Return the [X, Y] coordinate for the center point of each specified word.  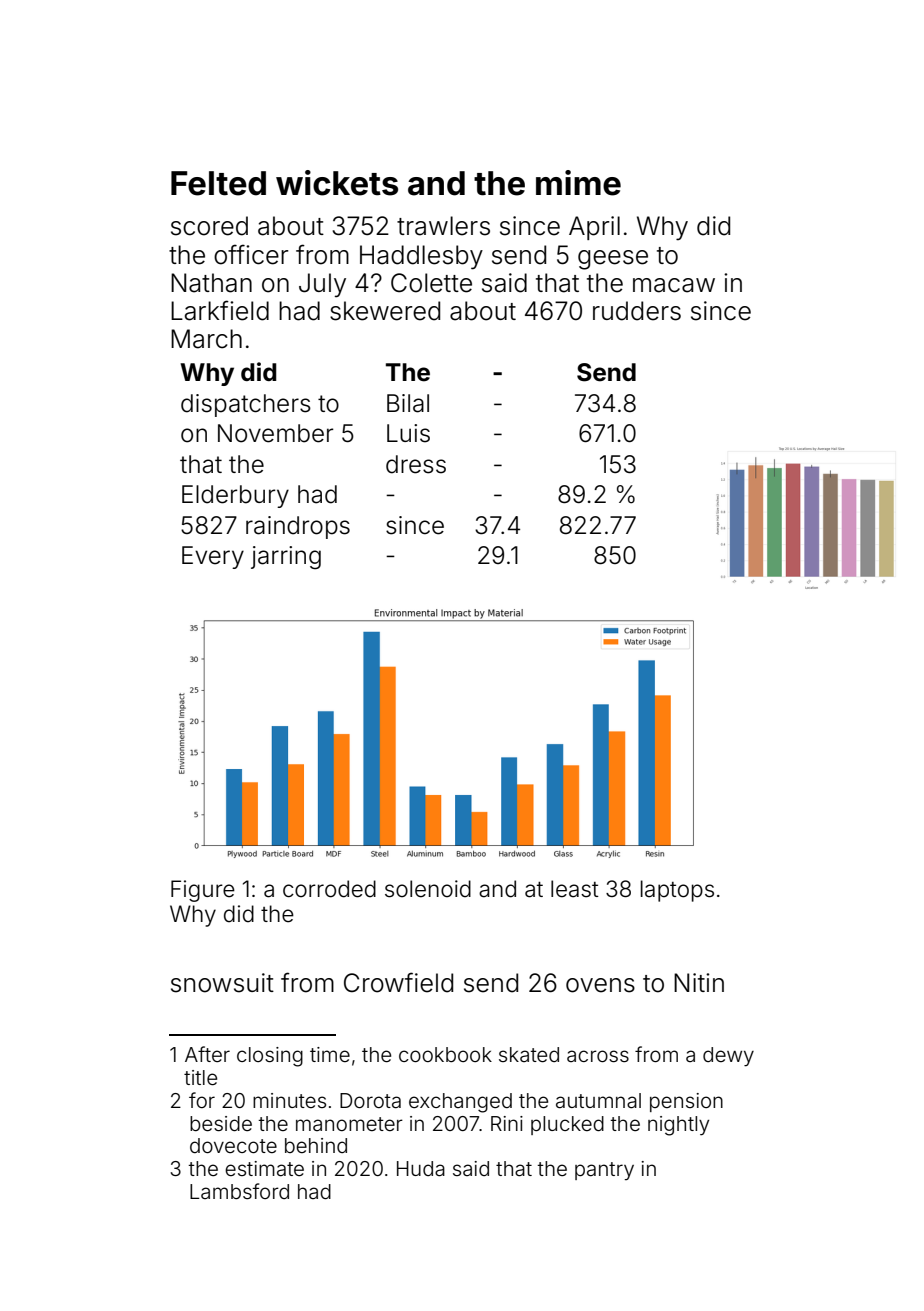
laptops [677, 891]
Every [213, 557]
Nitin [699, 982]
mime [578, 183]
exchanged [460, 1103]
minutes [289, 1100]
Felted [218, 183]
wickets [337, 183]
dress [416, 464]
